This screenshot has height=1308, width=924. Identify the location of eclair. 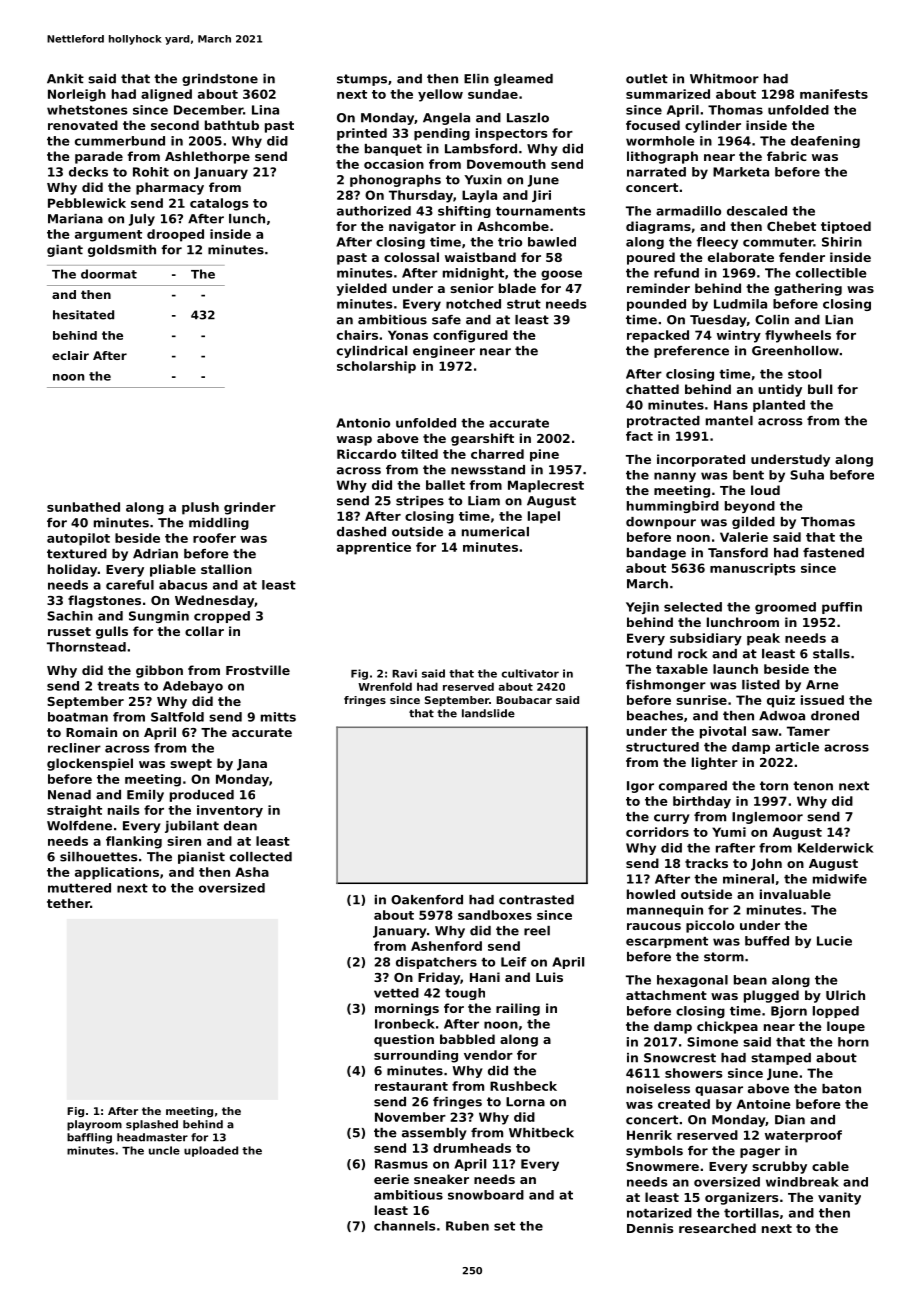
(70, 355).
